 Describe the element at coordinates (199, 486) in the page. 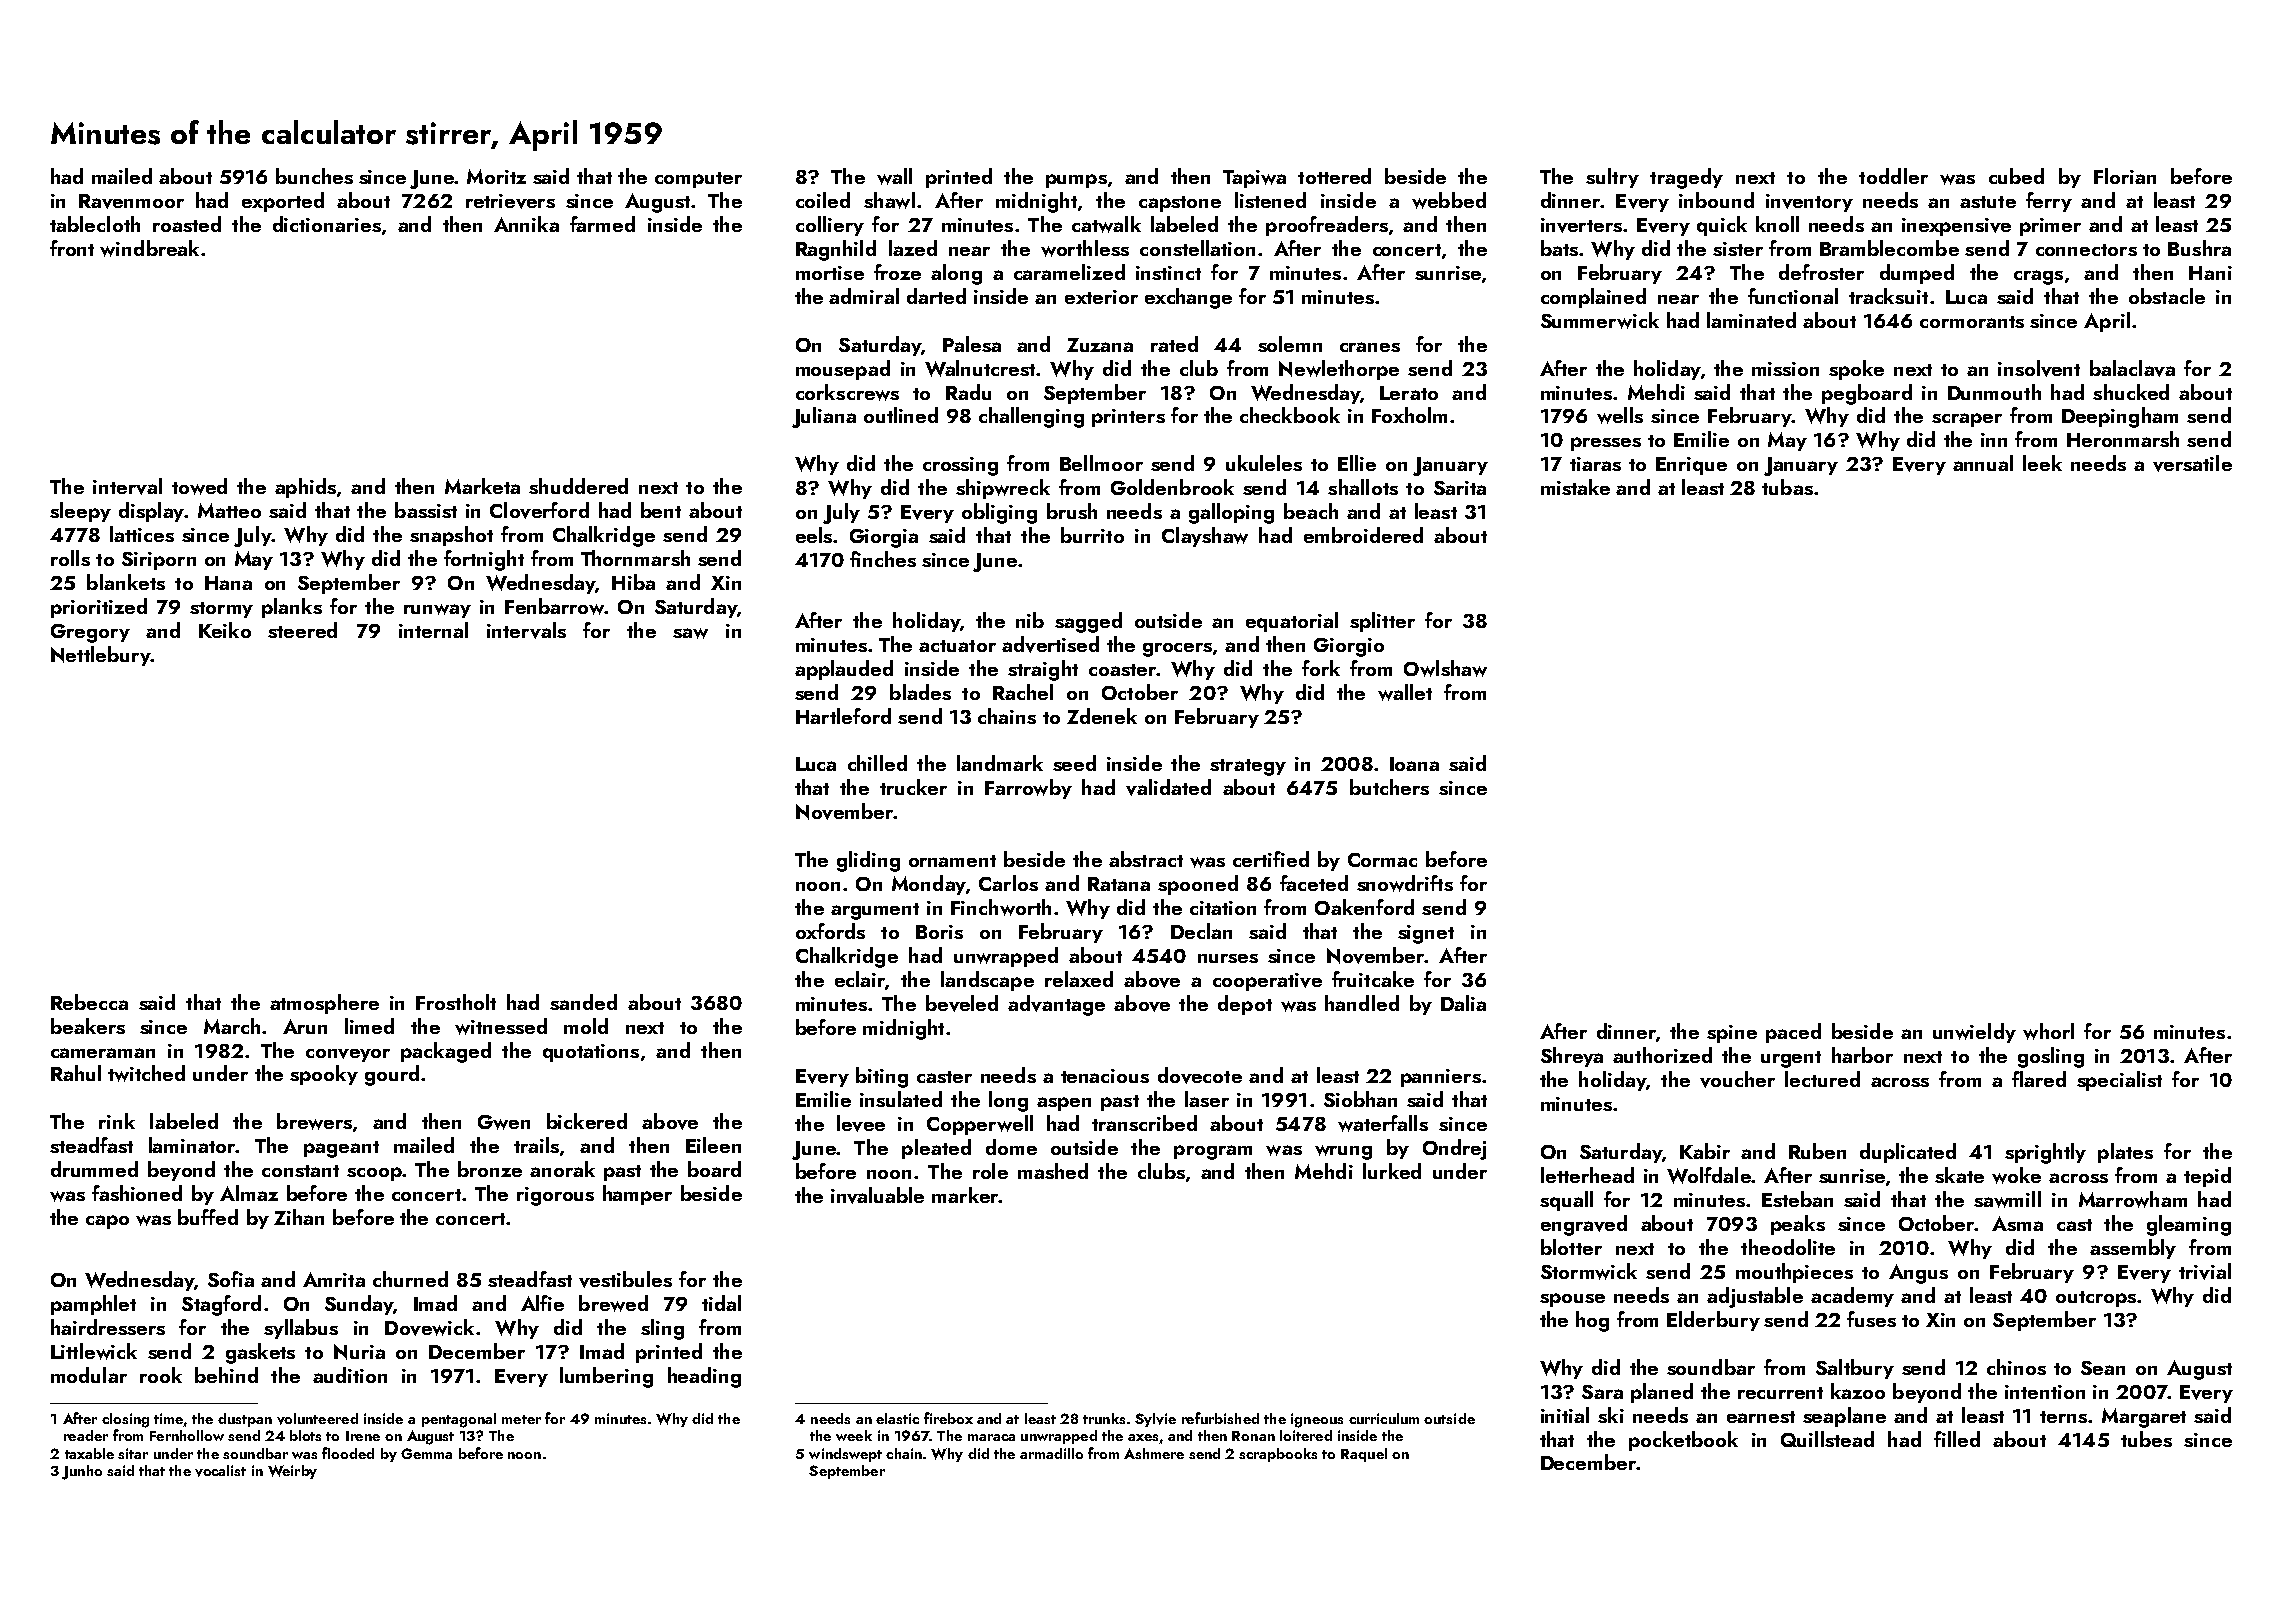

I see `towed` at that location.
